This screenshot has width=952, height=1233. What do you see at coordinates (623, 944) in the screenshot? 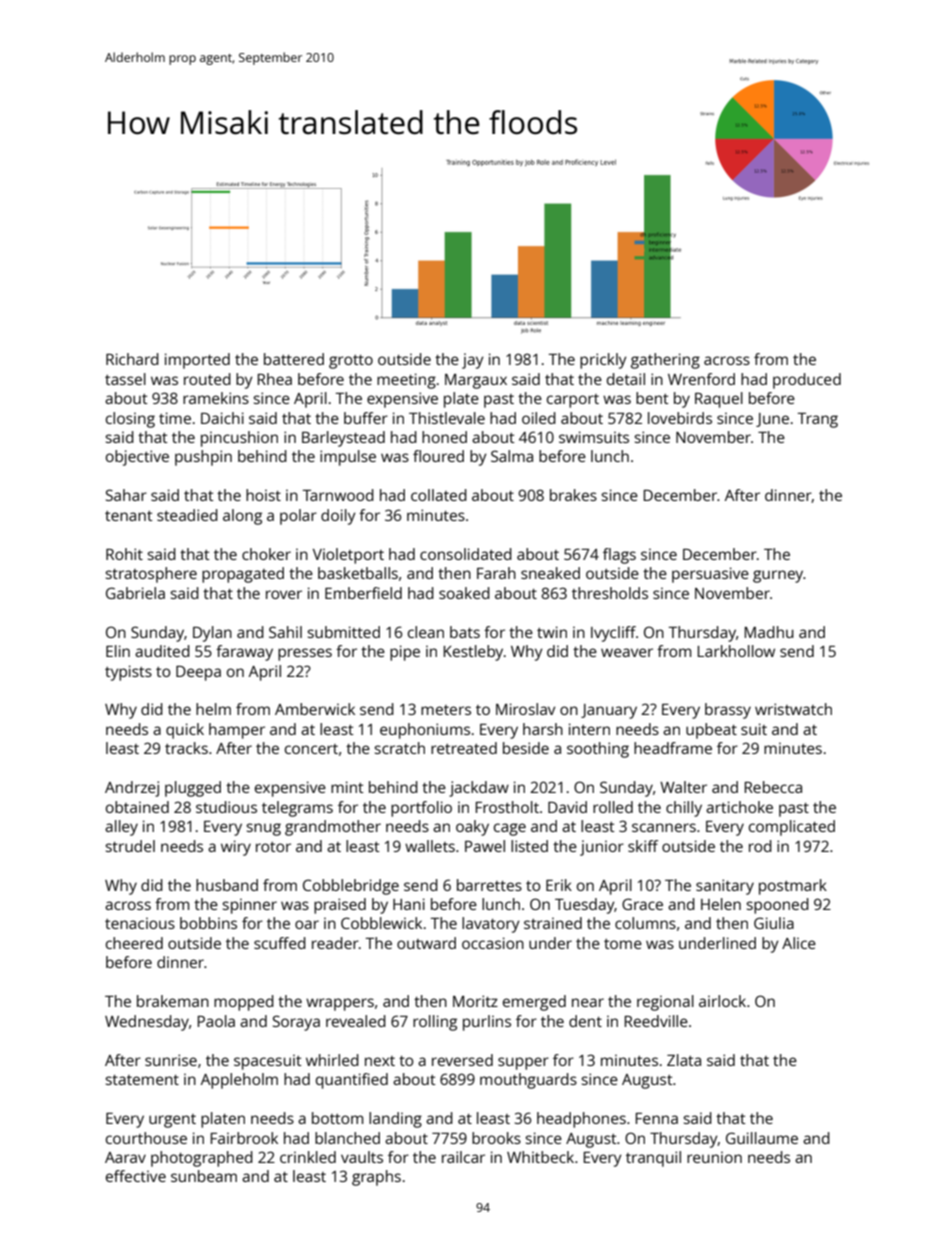
I see `tome` at bounding box center [623, 944].
